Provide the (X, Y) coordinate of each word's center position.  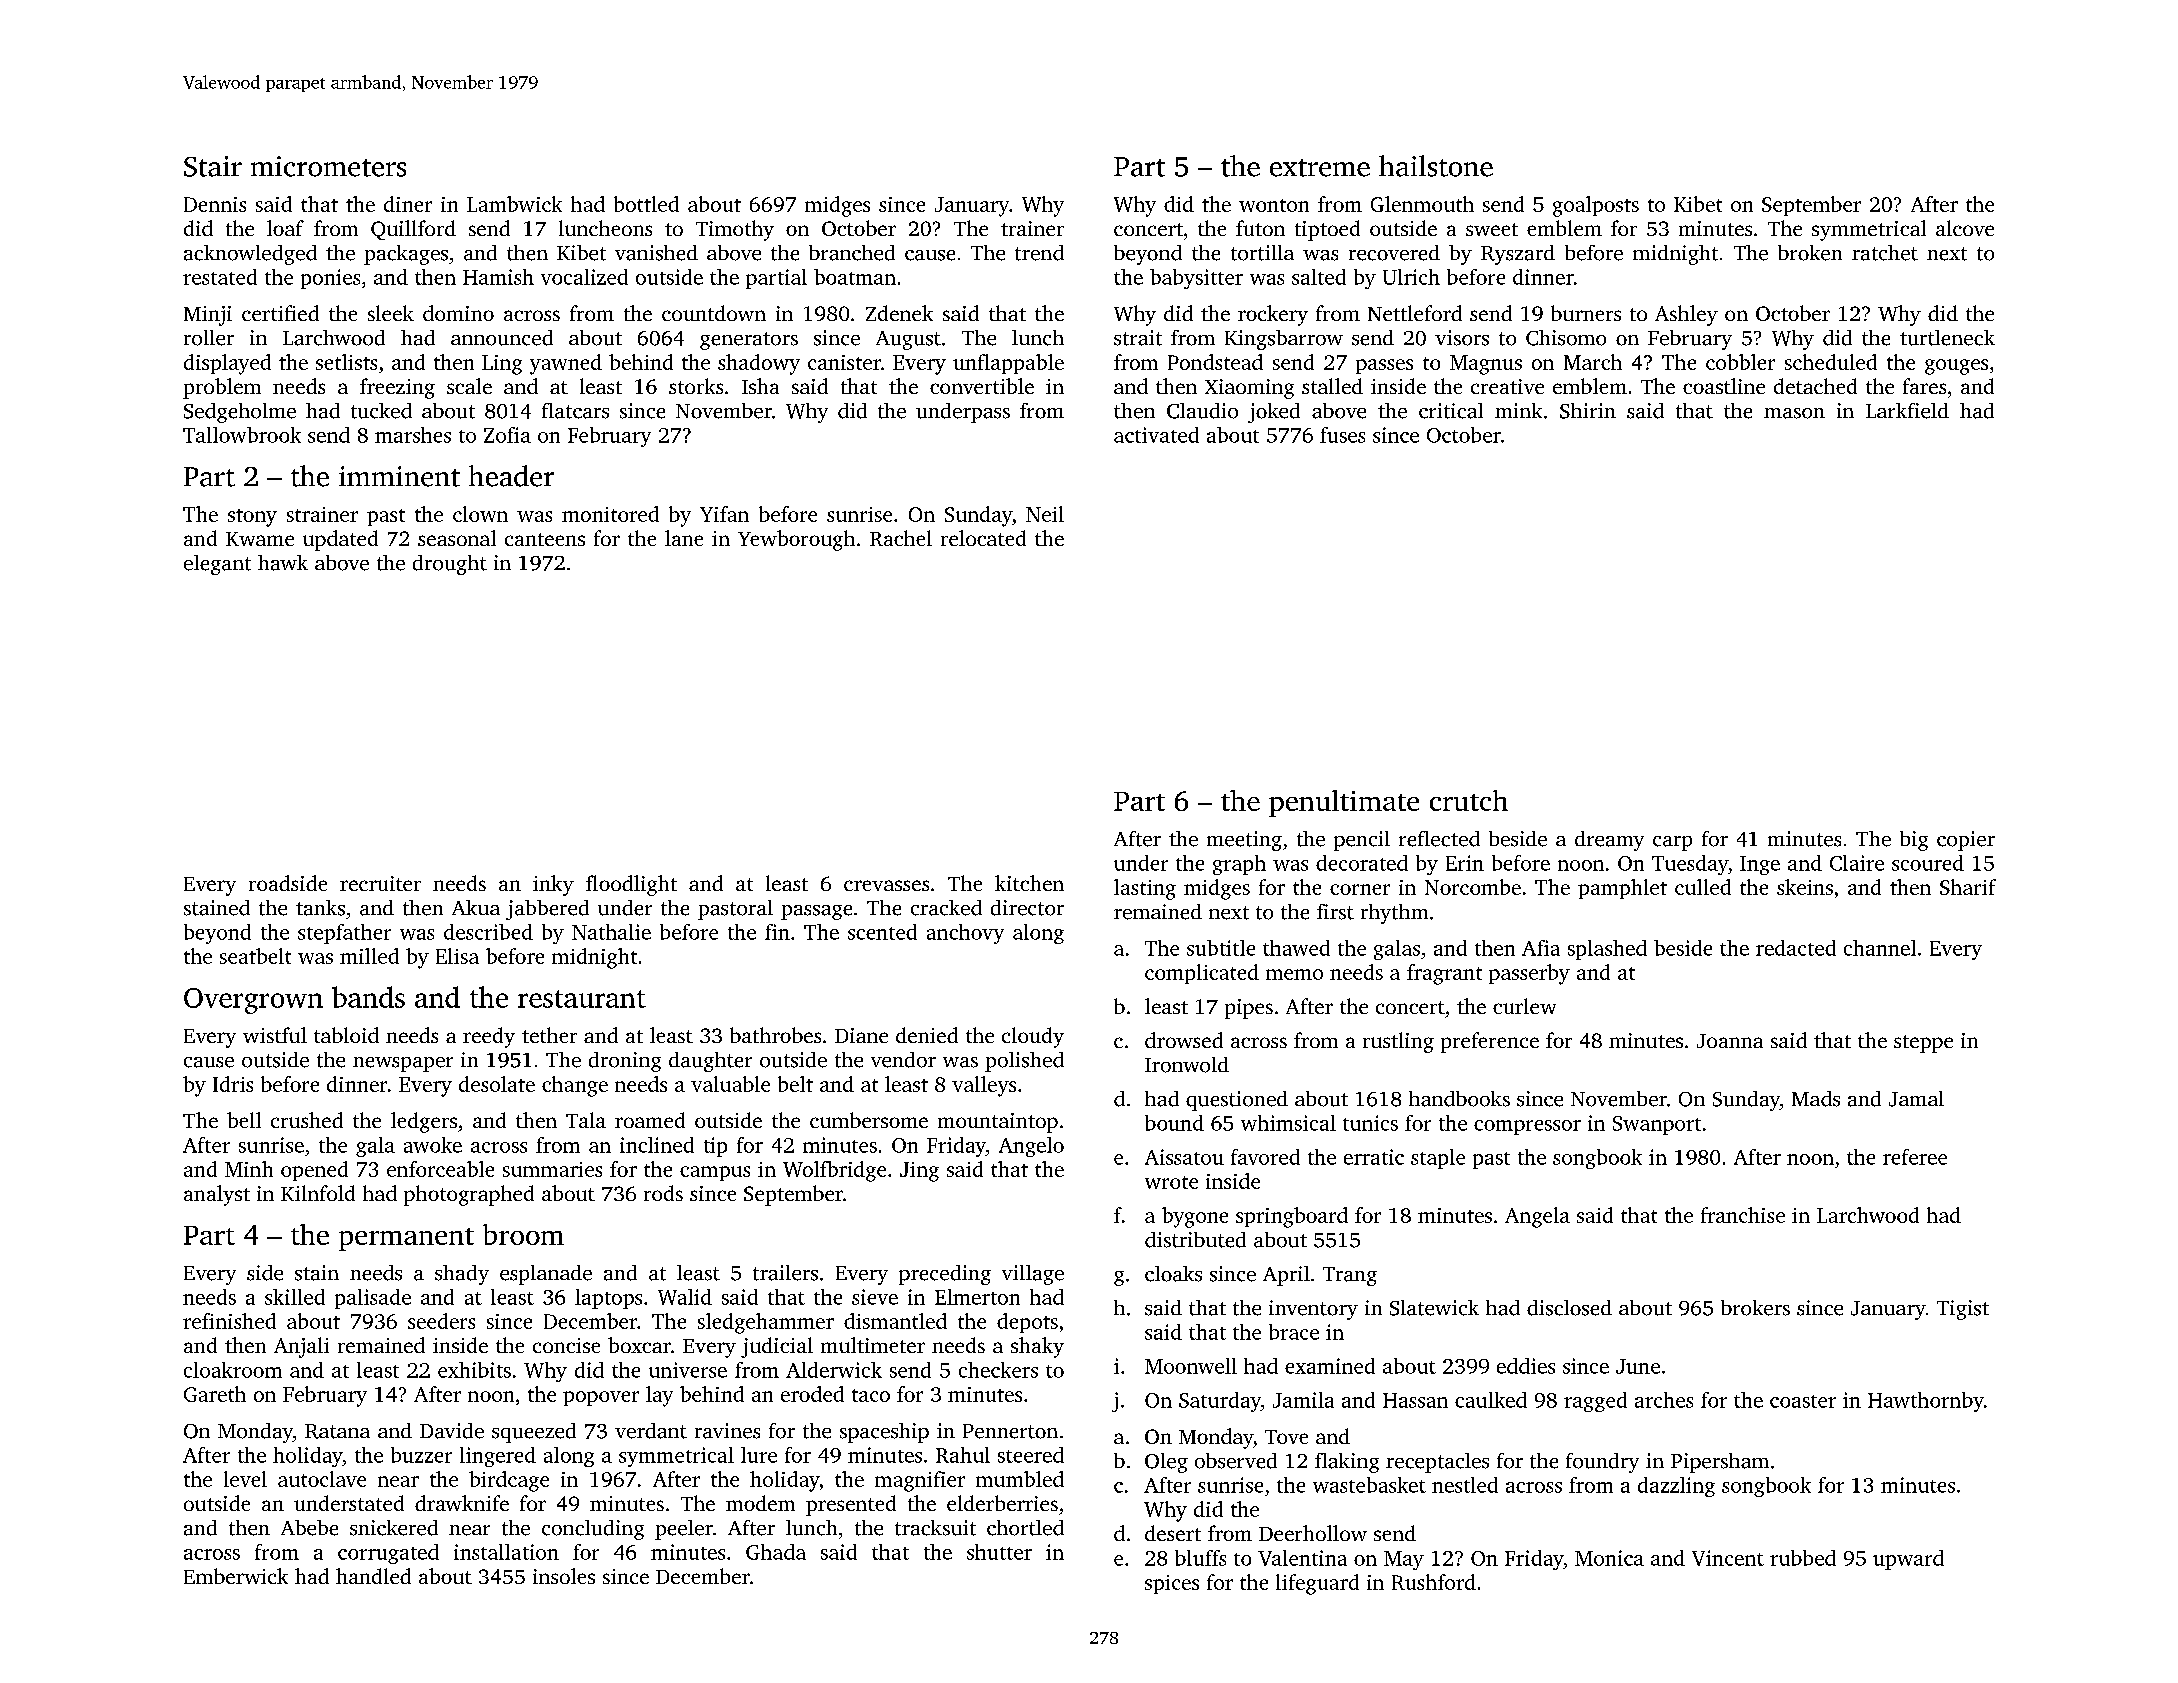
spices (1172, 1584)
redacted (1796, 948)
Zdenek (899, 313)
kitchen (1029, 883)
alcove (1965, 228)
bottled (646, 204)
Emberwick (236, 1576)
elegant (217, 565)
